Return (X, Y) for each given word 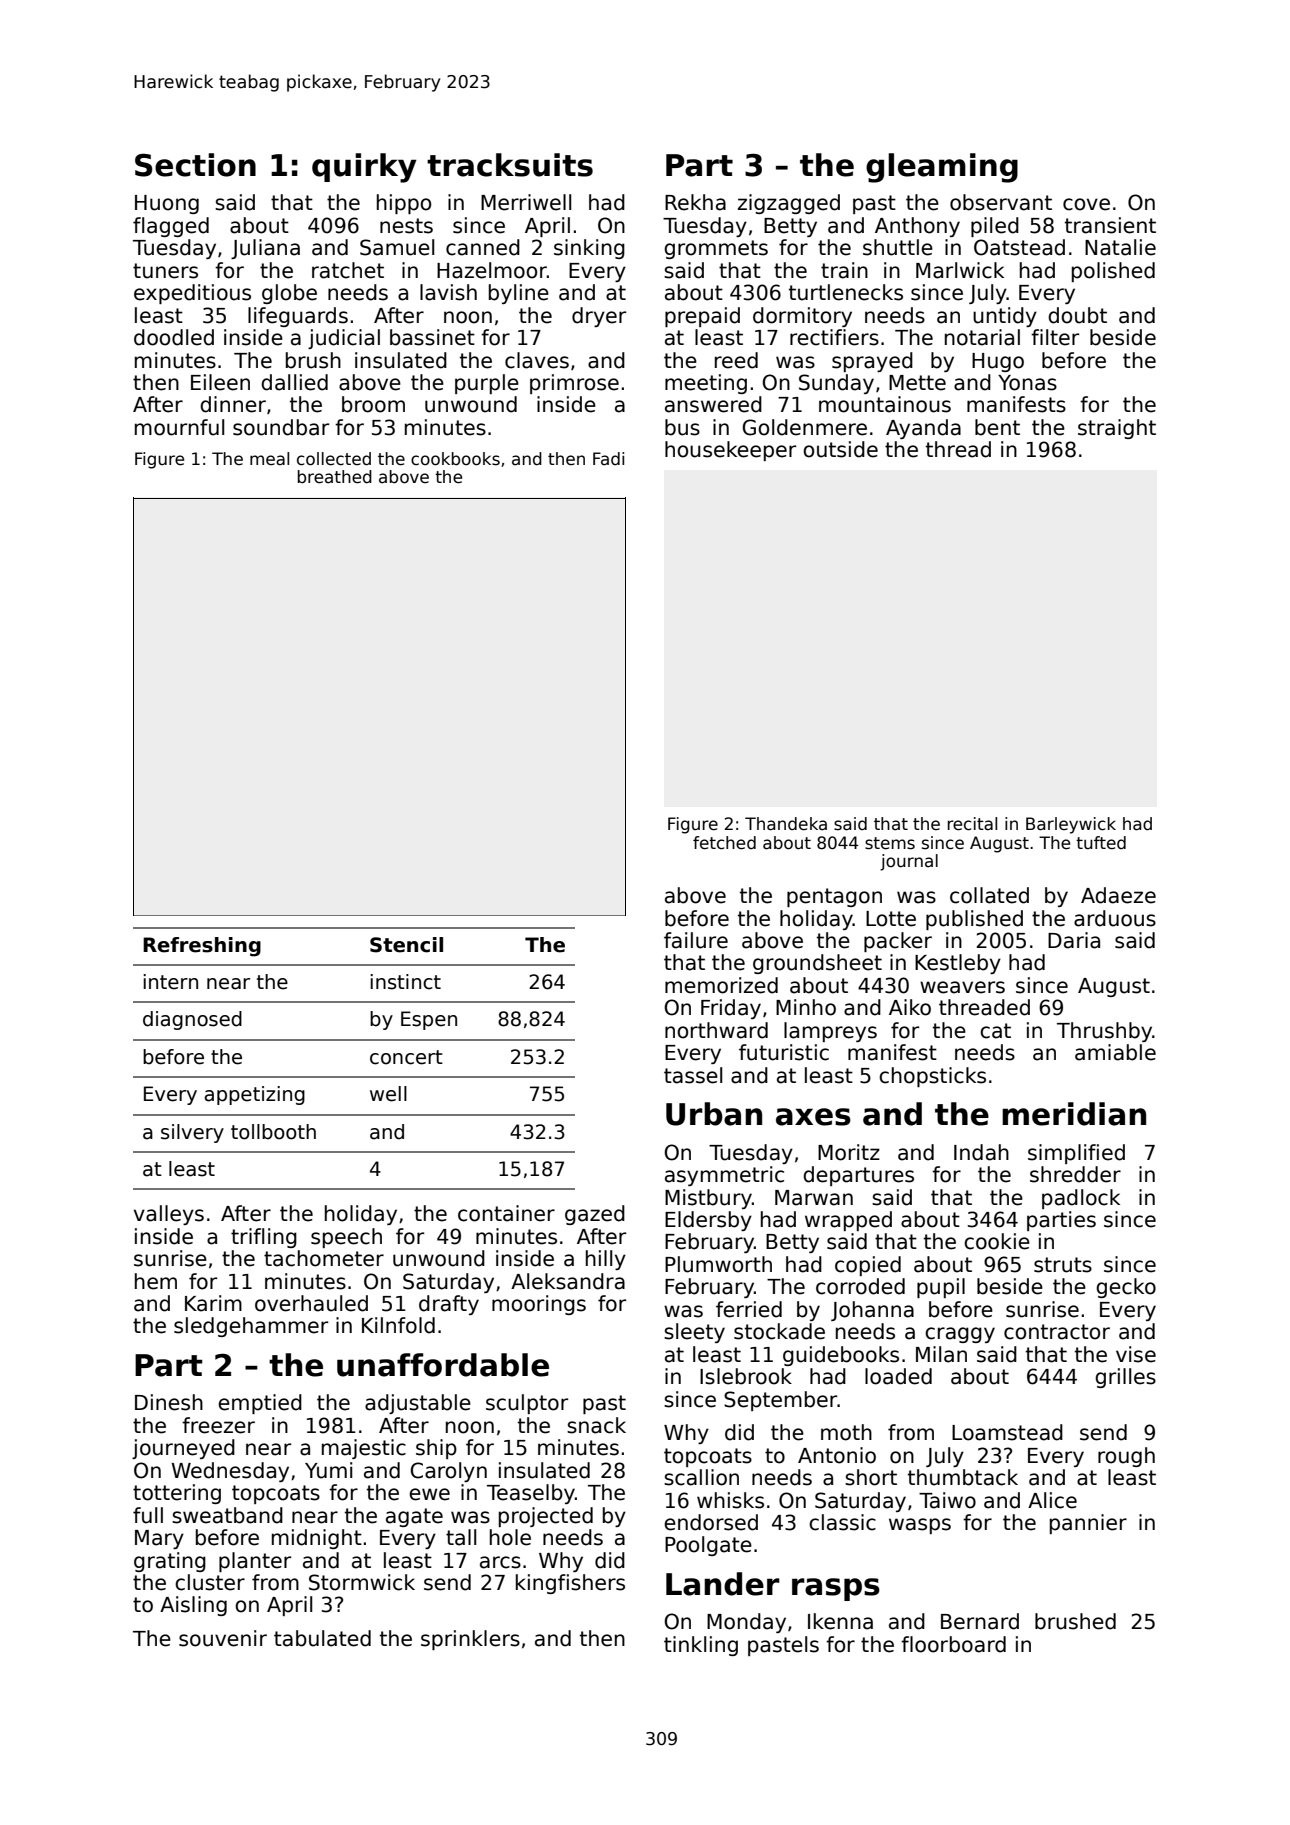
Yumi (328, 1470)
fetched (724, 843)
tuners (165, 271)
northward (716, 1030)
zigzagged (789, 204)
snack (596, 1425)
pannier (1088, 1524)
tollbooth (273, 1132)
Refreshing (202, 947)
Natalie (1120, 247)
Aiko (910, 1007)
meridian (1074, 1114)
